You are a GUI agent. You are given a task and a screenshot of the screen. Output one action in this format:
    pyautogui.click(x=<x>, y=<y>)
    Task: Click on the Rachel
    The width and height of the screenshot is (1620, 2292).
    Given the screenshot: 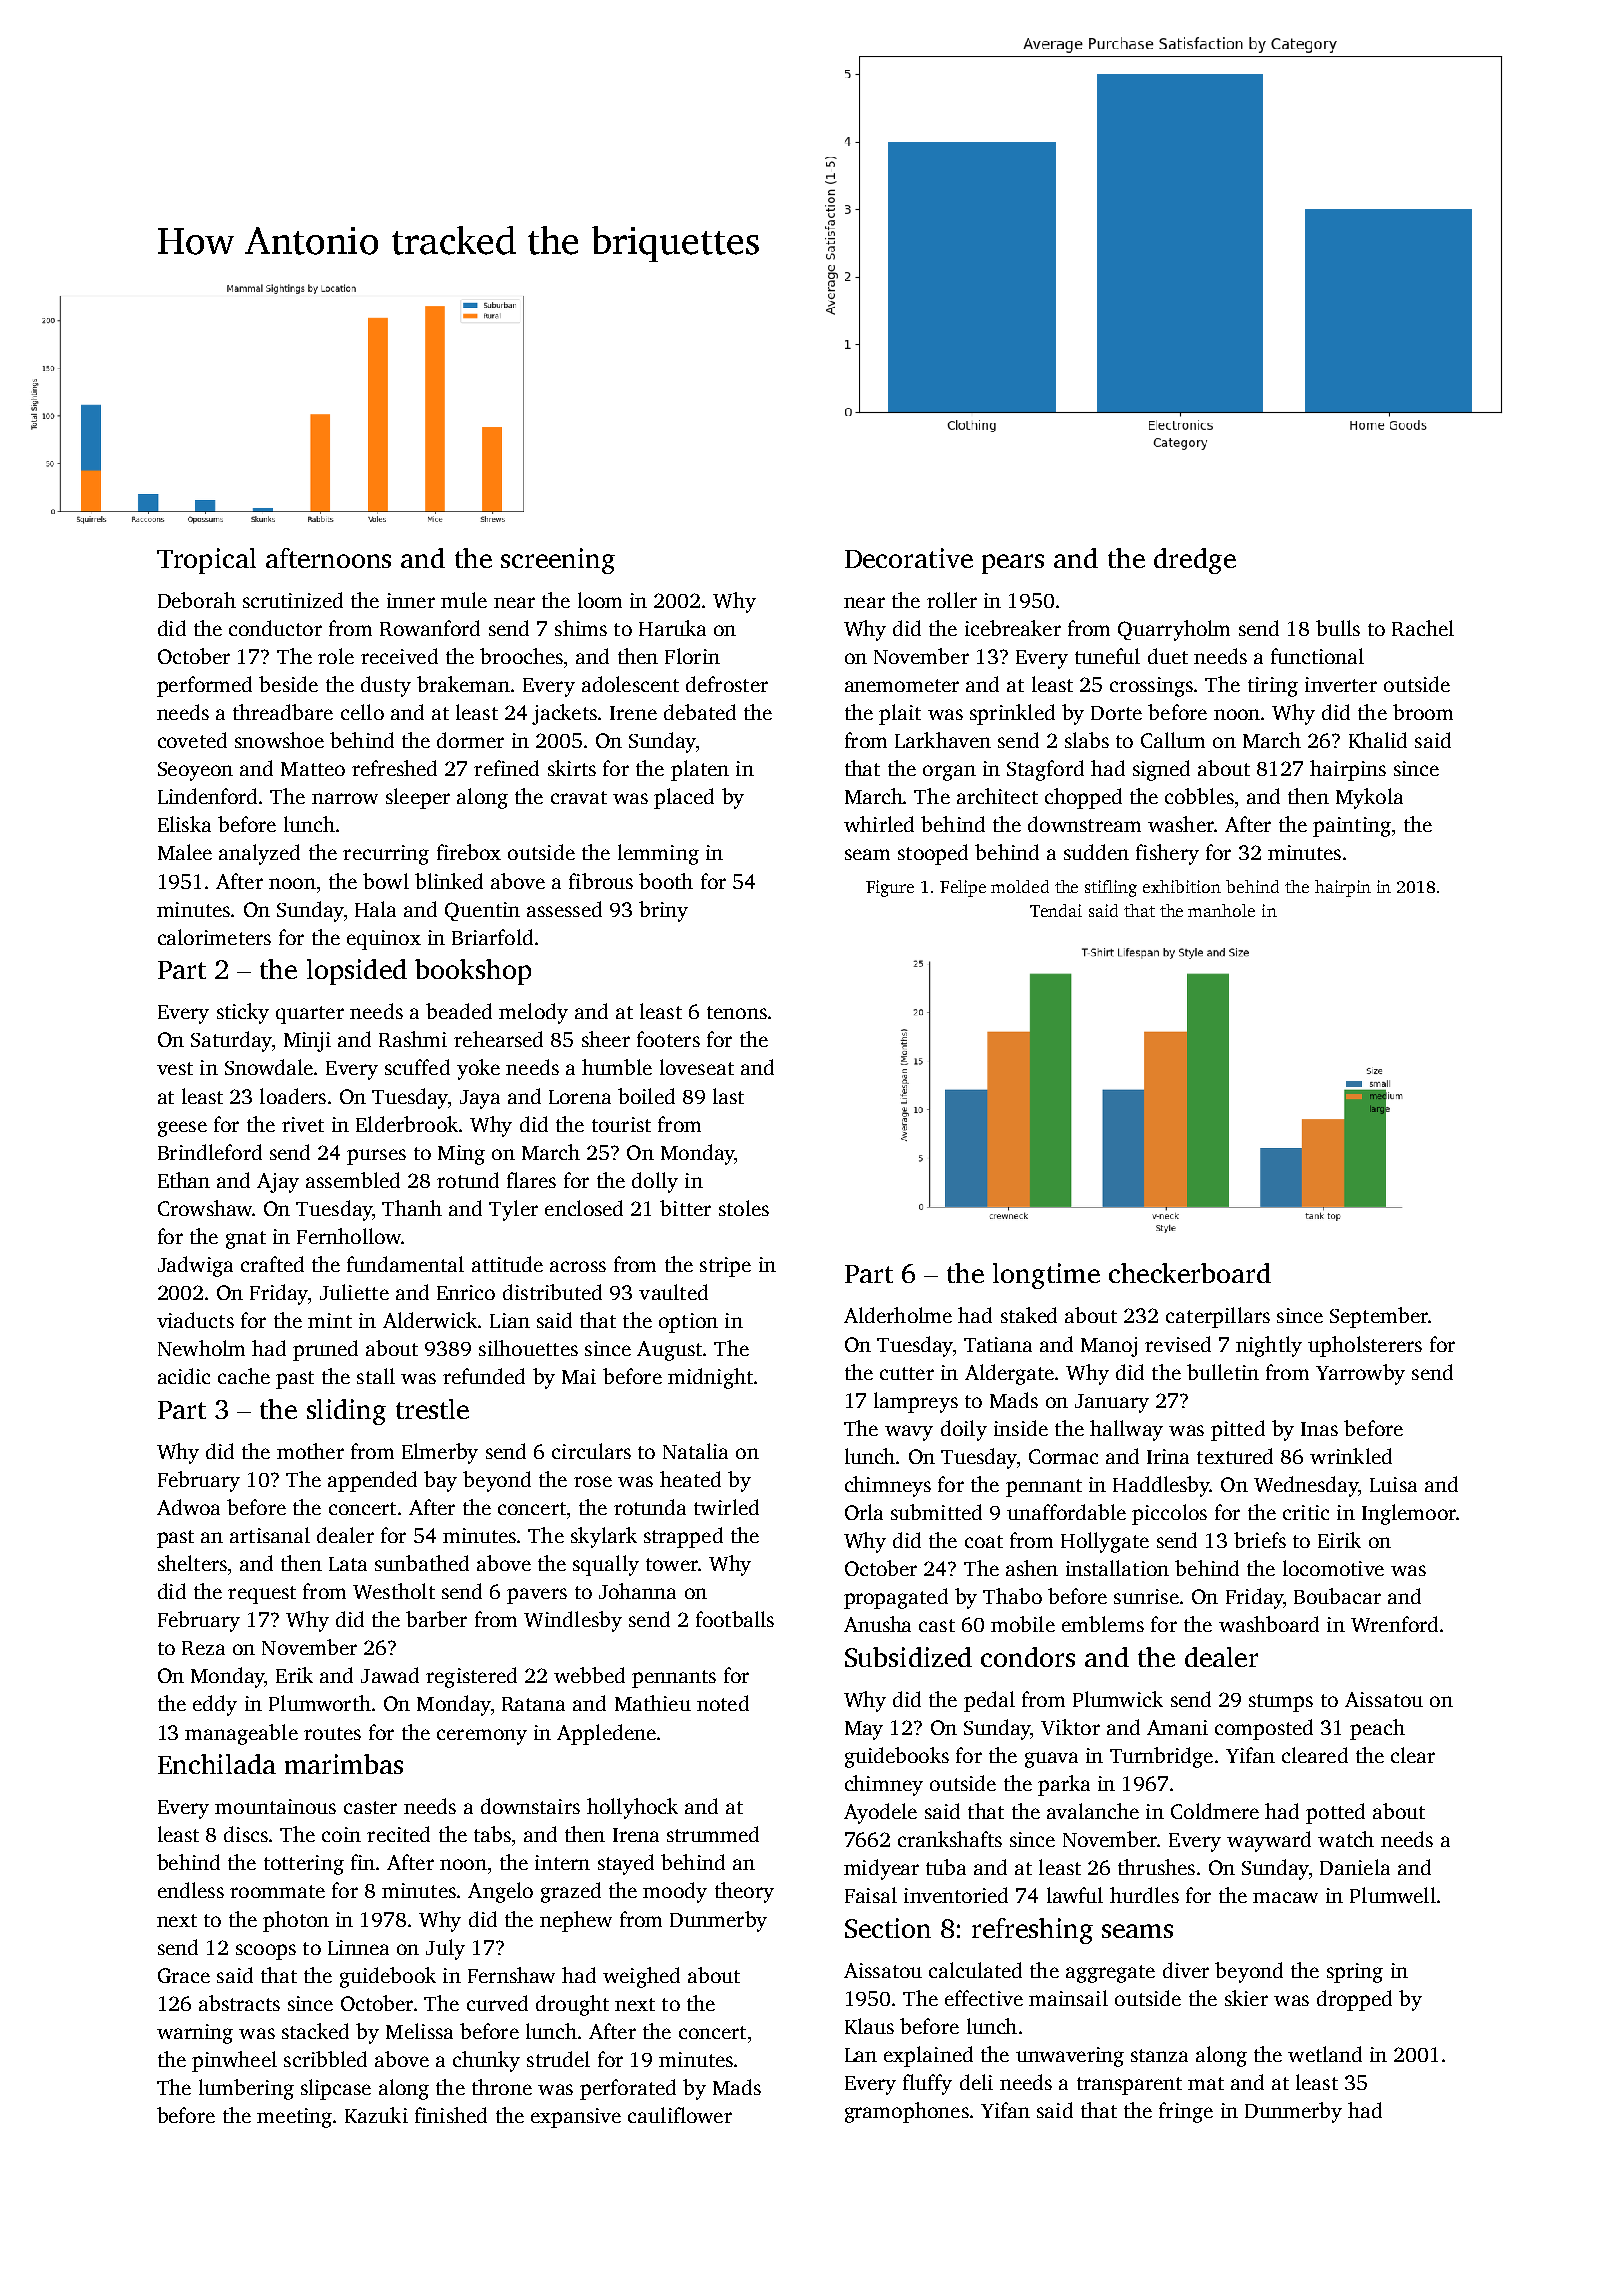 What is the action you would take?
    pyautogui.click(x=1423, y=628)
